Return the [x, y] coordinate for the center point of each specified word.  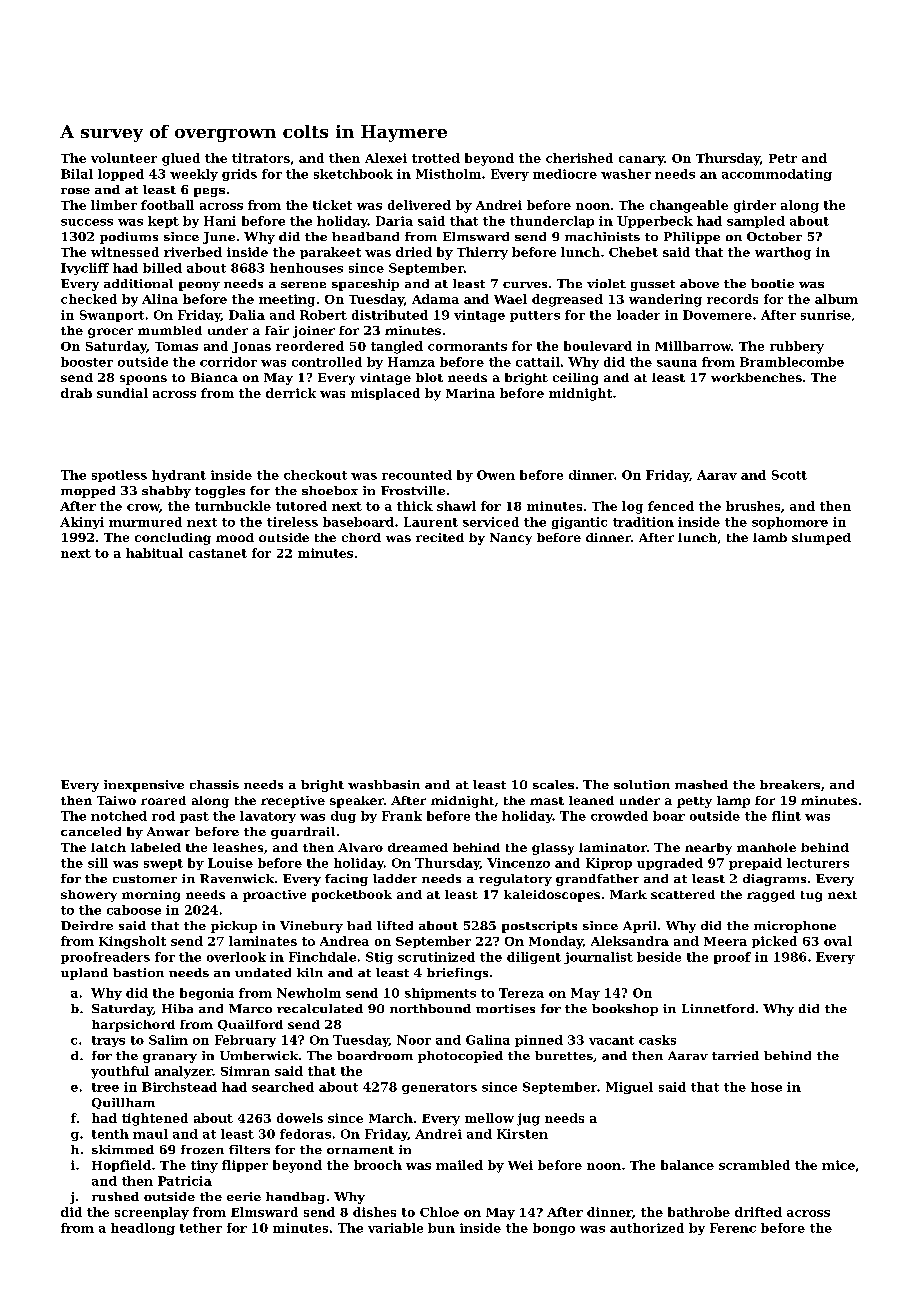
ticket [332, 205]
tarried [735, 1055]
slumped [821, 539]
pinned [539, 1041]
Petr [783, 158]
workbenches [756, 377]
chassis [214, 784]
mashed [701, 784]
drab [76, 393]
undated [263, 972]
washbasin [384, 784]
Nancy [511, 539]
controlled [327, 362]
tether [201, 1228]
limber [114, 205]
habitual [154, 553]
